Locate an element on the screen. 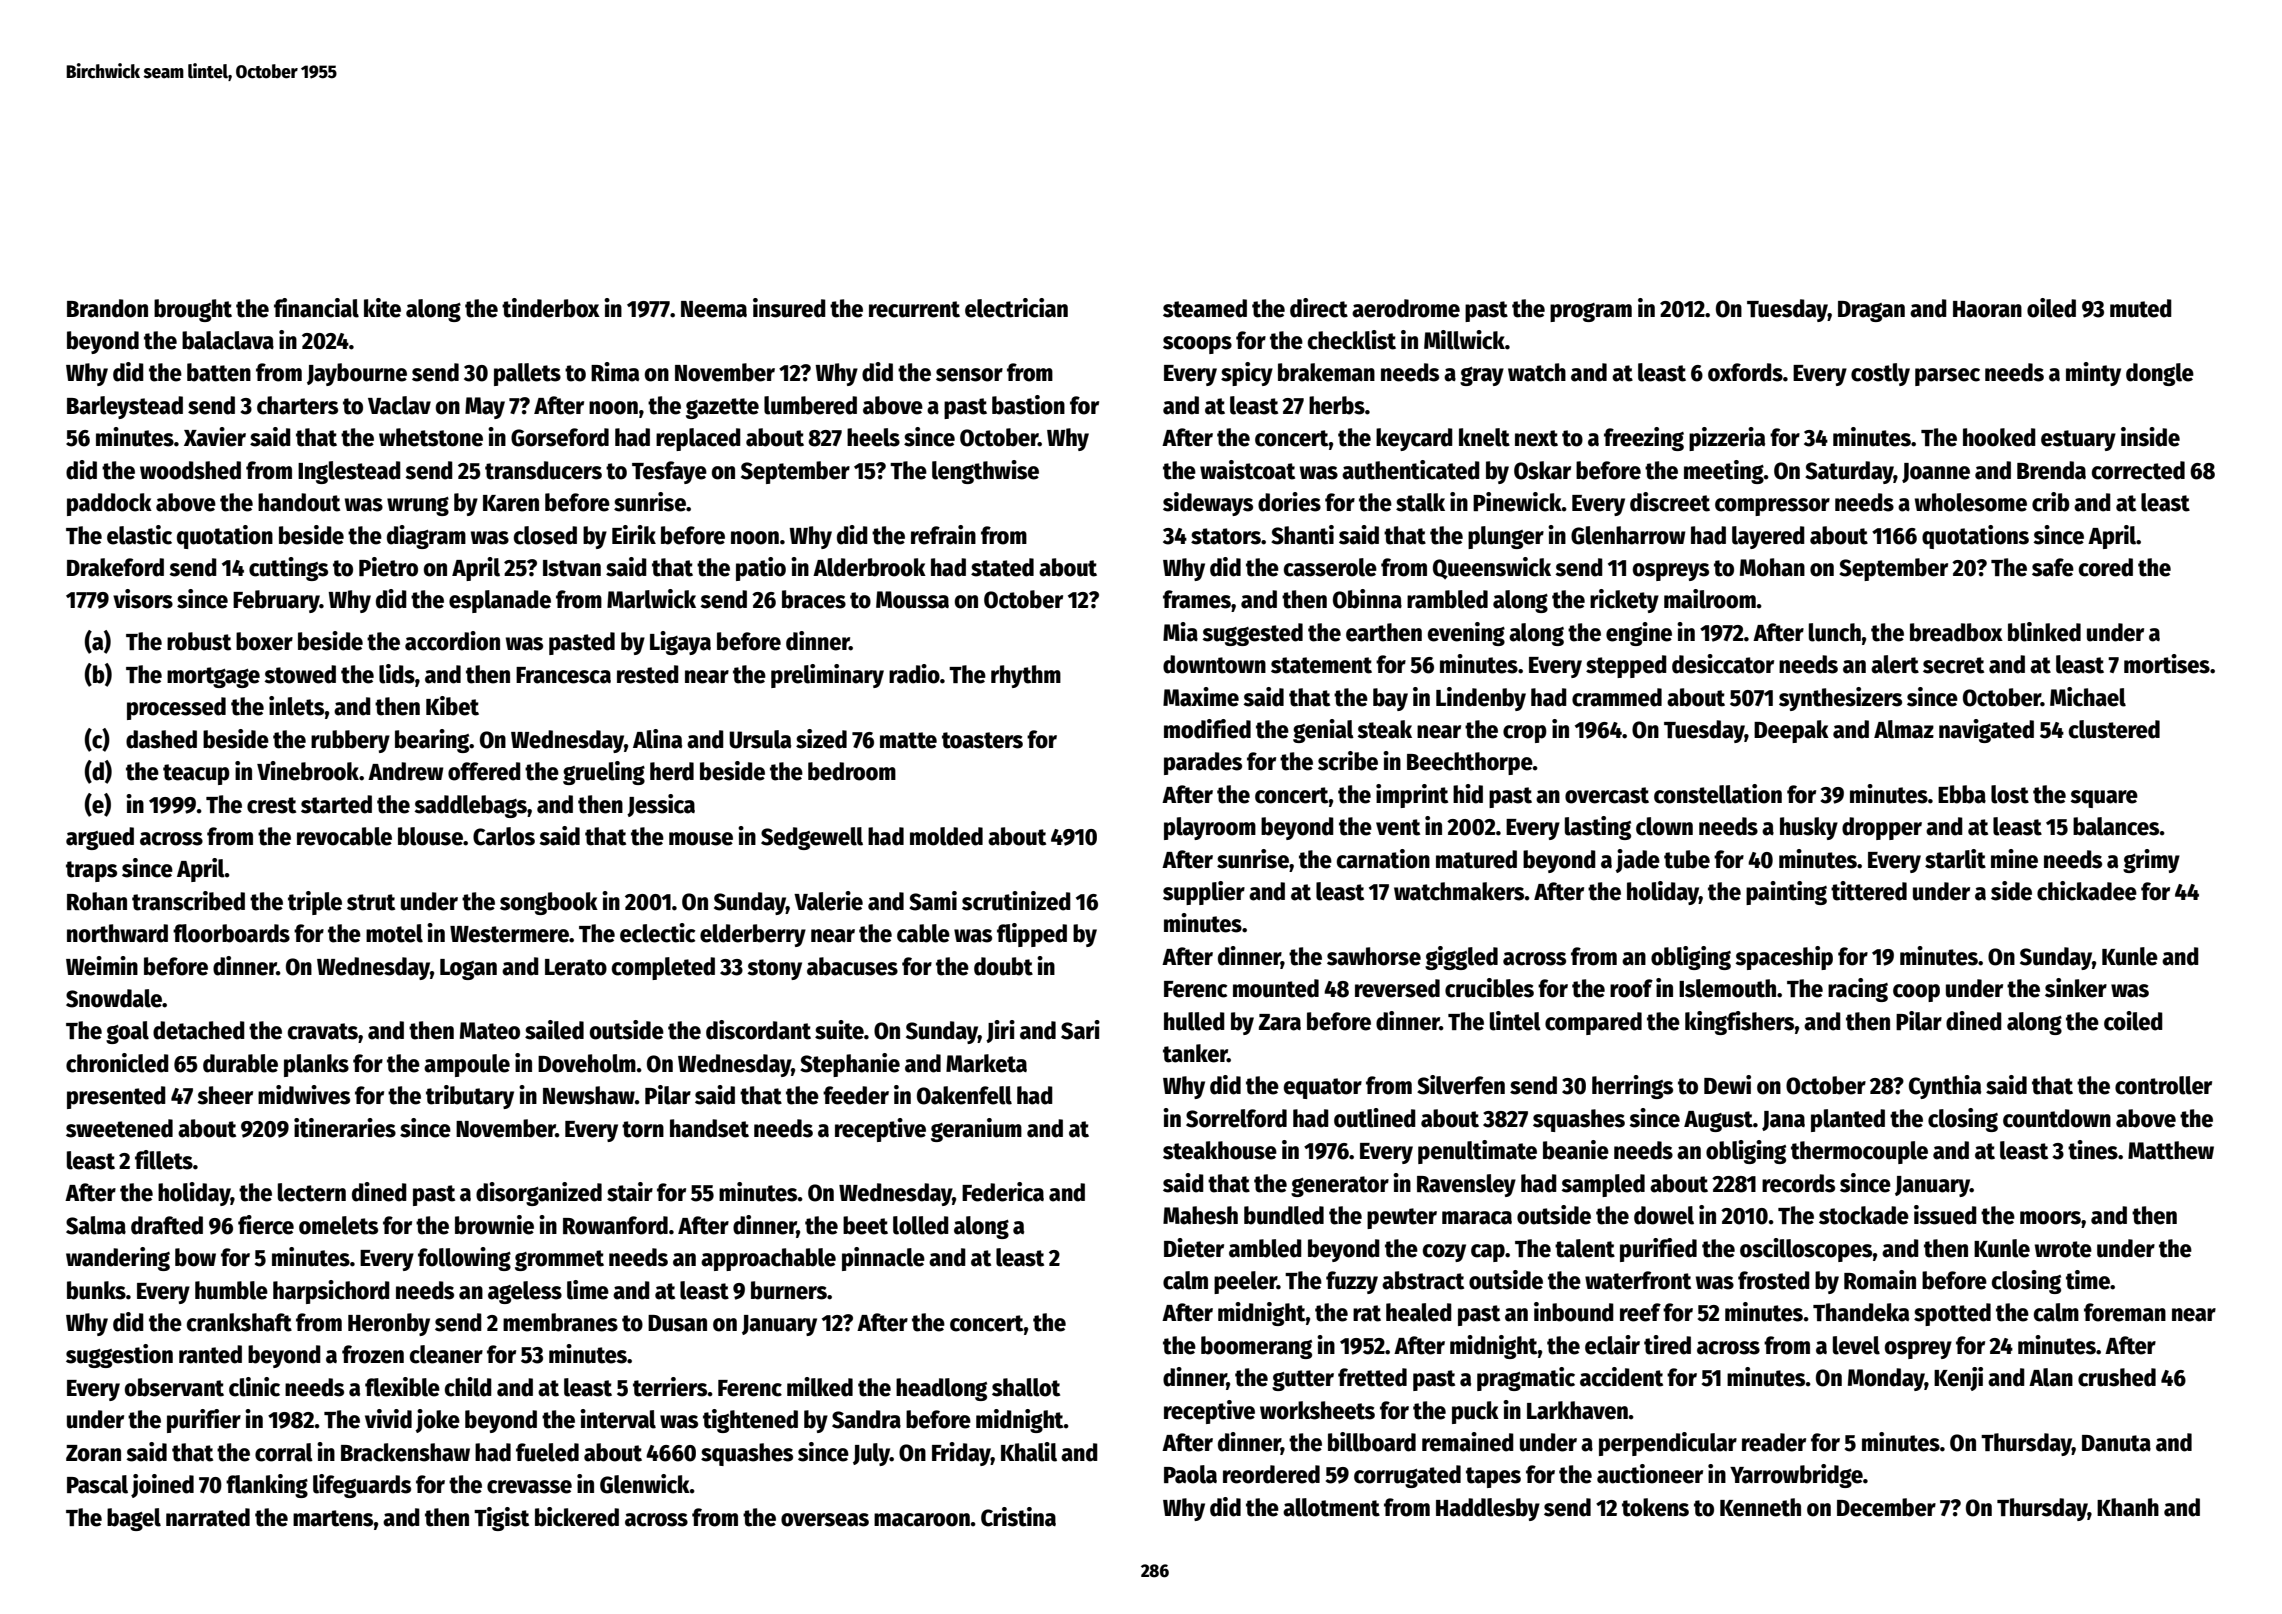 The width and height of the screenshot is (2282, 1614). breadbox is located at coordinates (1956, 632).
